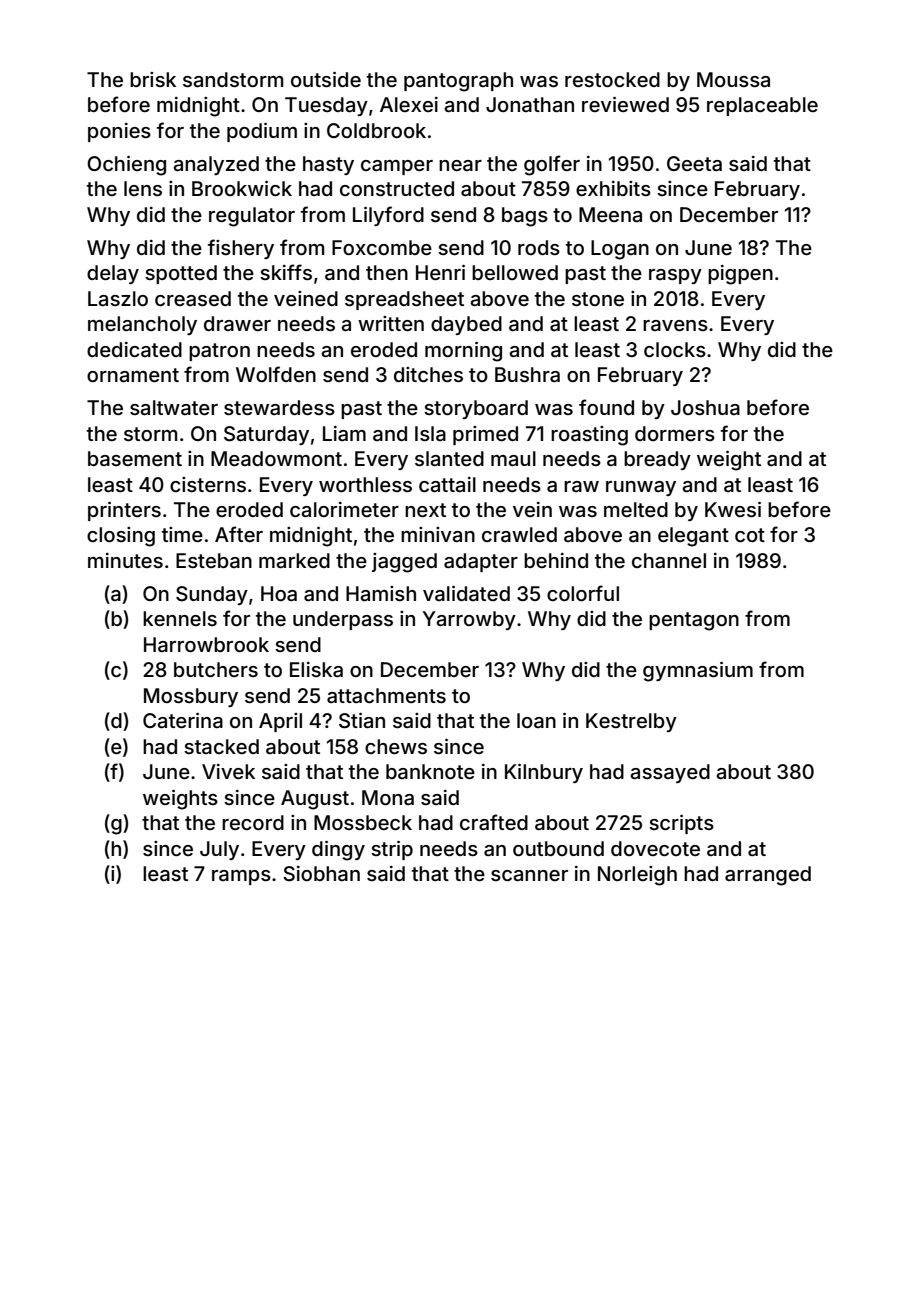  Describe the element at coordinates (530, 104) in the screenshot. I see `Jonathan` at that location.
